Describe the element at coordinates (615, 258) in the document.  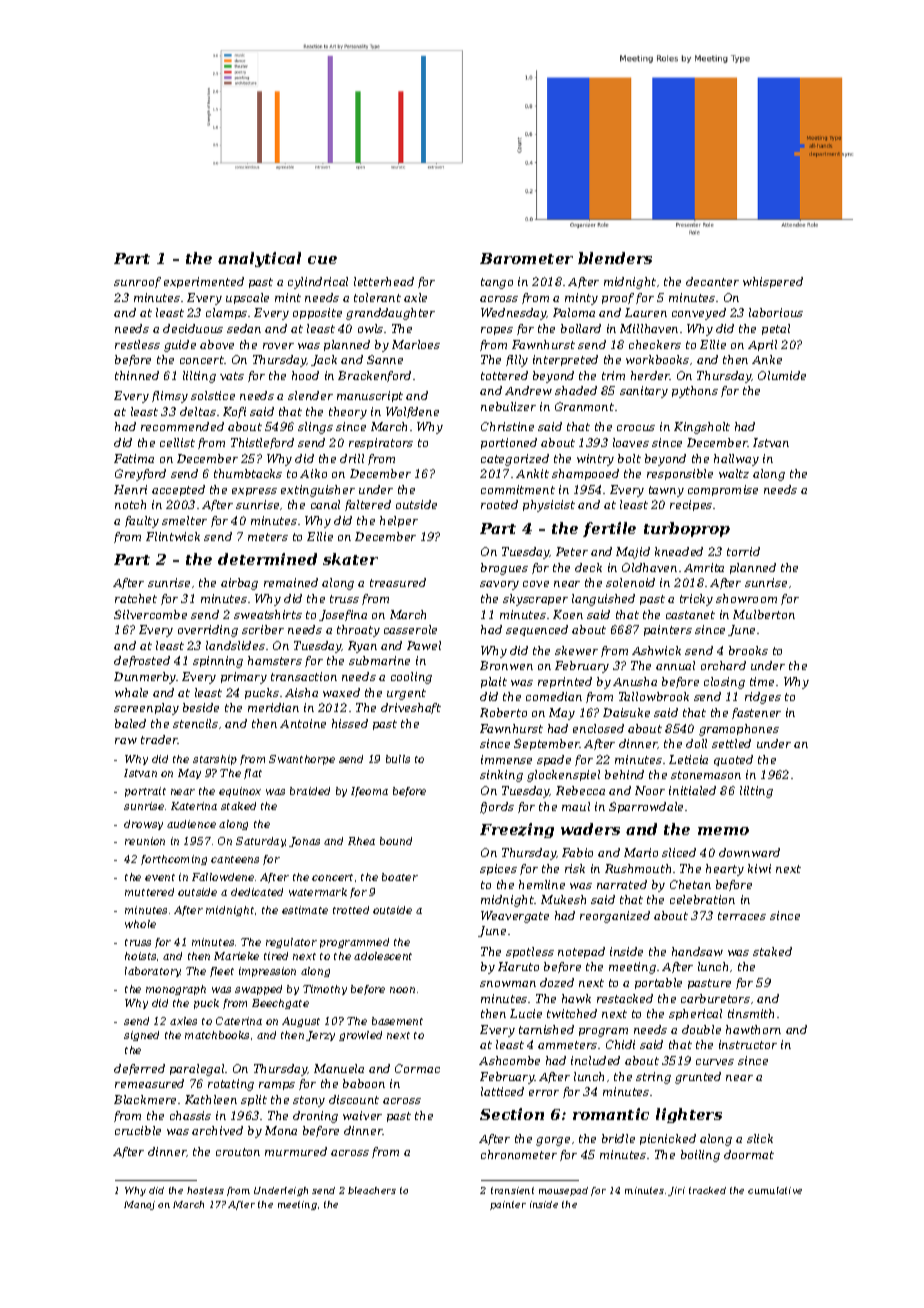
I see `blenders` at that location.
